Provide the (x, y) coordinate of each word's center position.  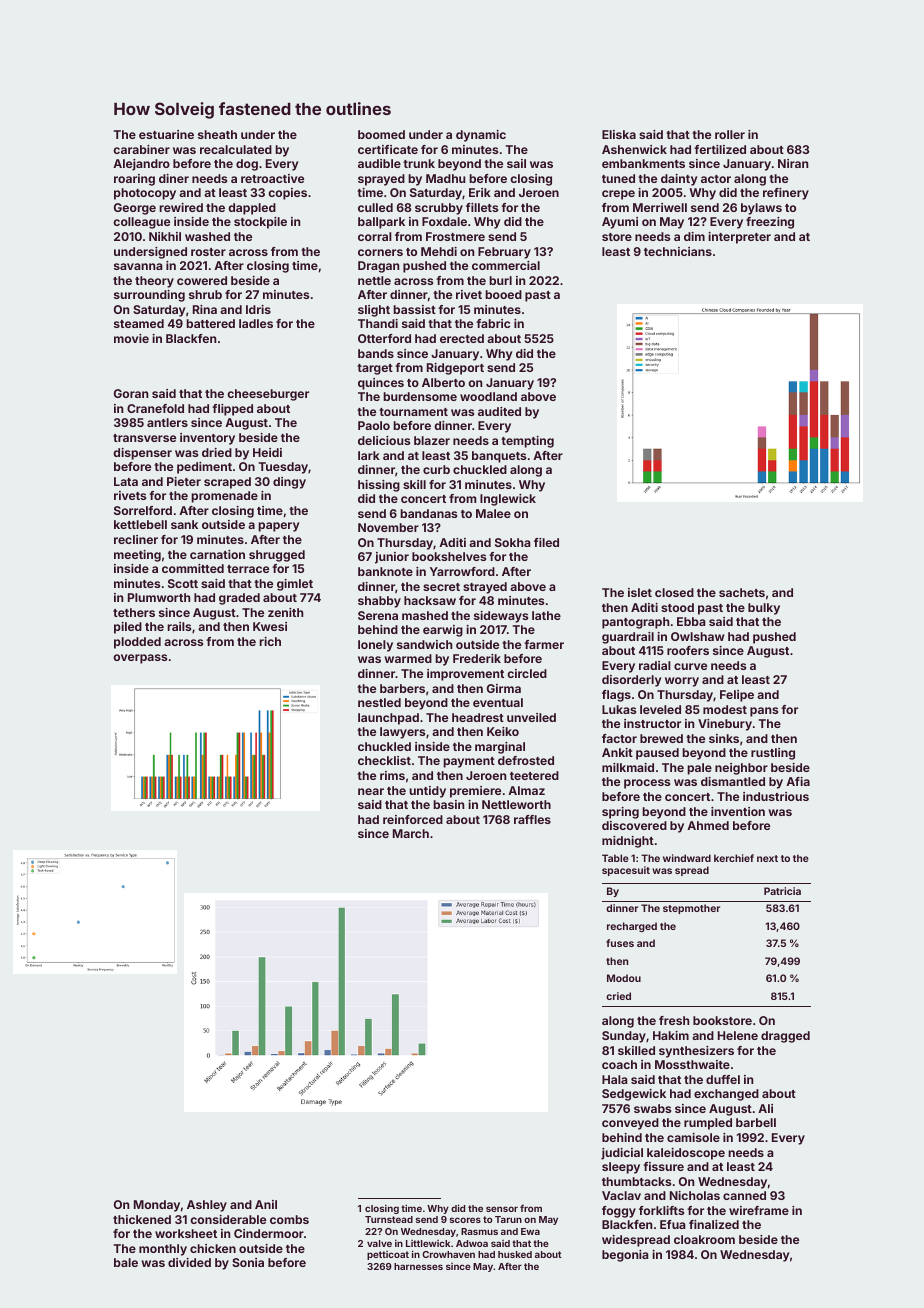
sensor (502, 1209)
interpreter (739, 238)
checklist (384, 760)
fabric (493, 323)
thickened (142, 1219)
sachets (742, 592)
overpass (140, 659)
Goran (131, 393)
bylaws (761, 209)
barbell (756, 1122)
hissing (379, 486)
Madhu (445, 178)
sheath (217, 134)
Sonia (248, 1262)
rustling (773, 754)
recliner (136, 539)
